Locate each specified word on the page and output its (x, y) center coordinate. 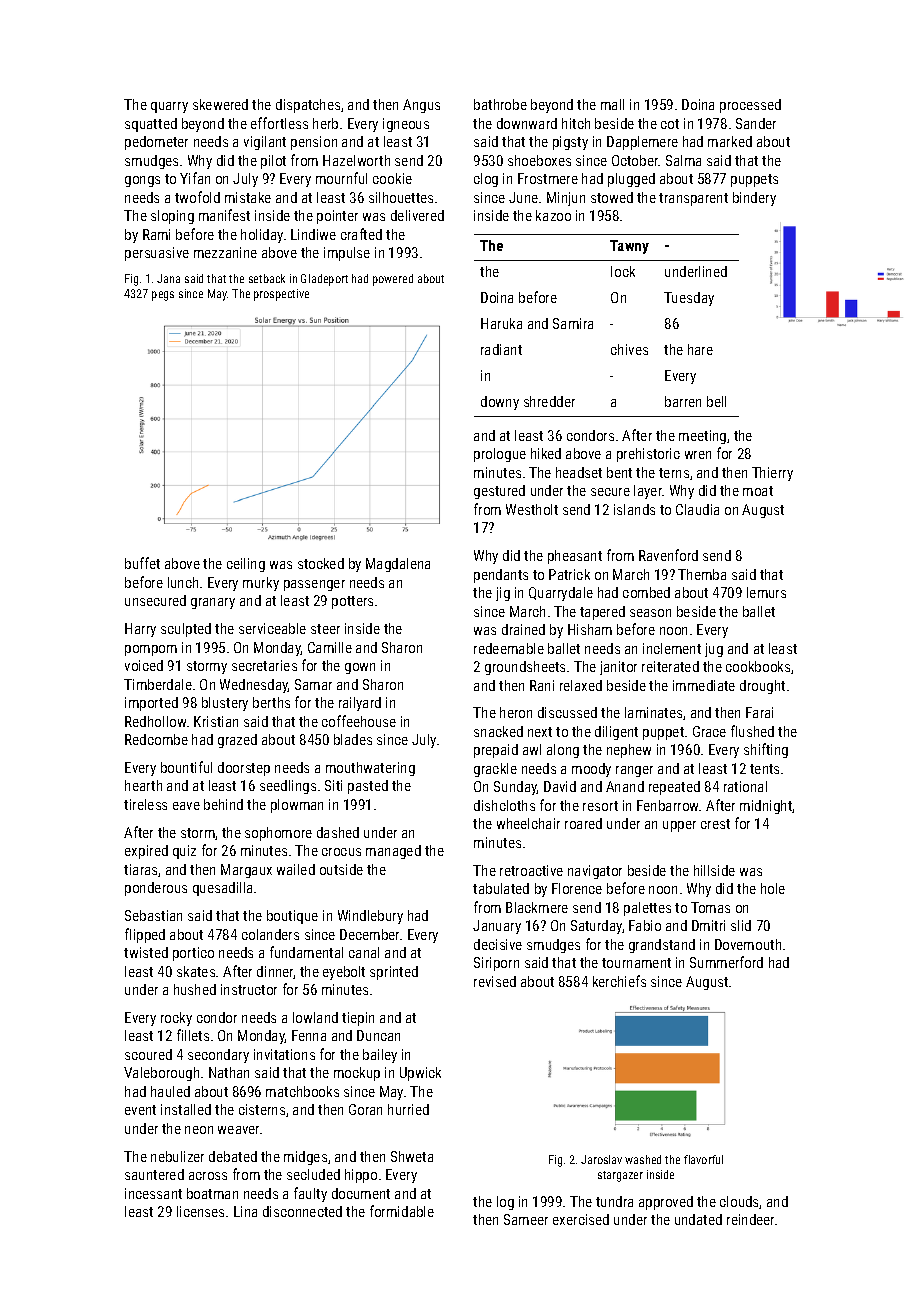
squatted (151, 125)
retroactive (531, 870)
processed (750, 106)
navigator (595, 872)
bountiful (186, 767)
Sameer (526, 1219)
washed (643, 1159)
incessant (153, 1193)
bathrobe (500, 104)
